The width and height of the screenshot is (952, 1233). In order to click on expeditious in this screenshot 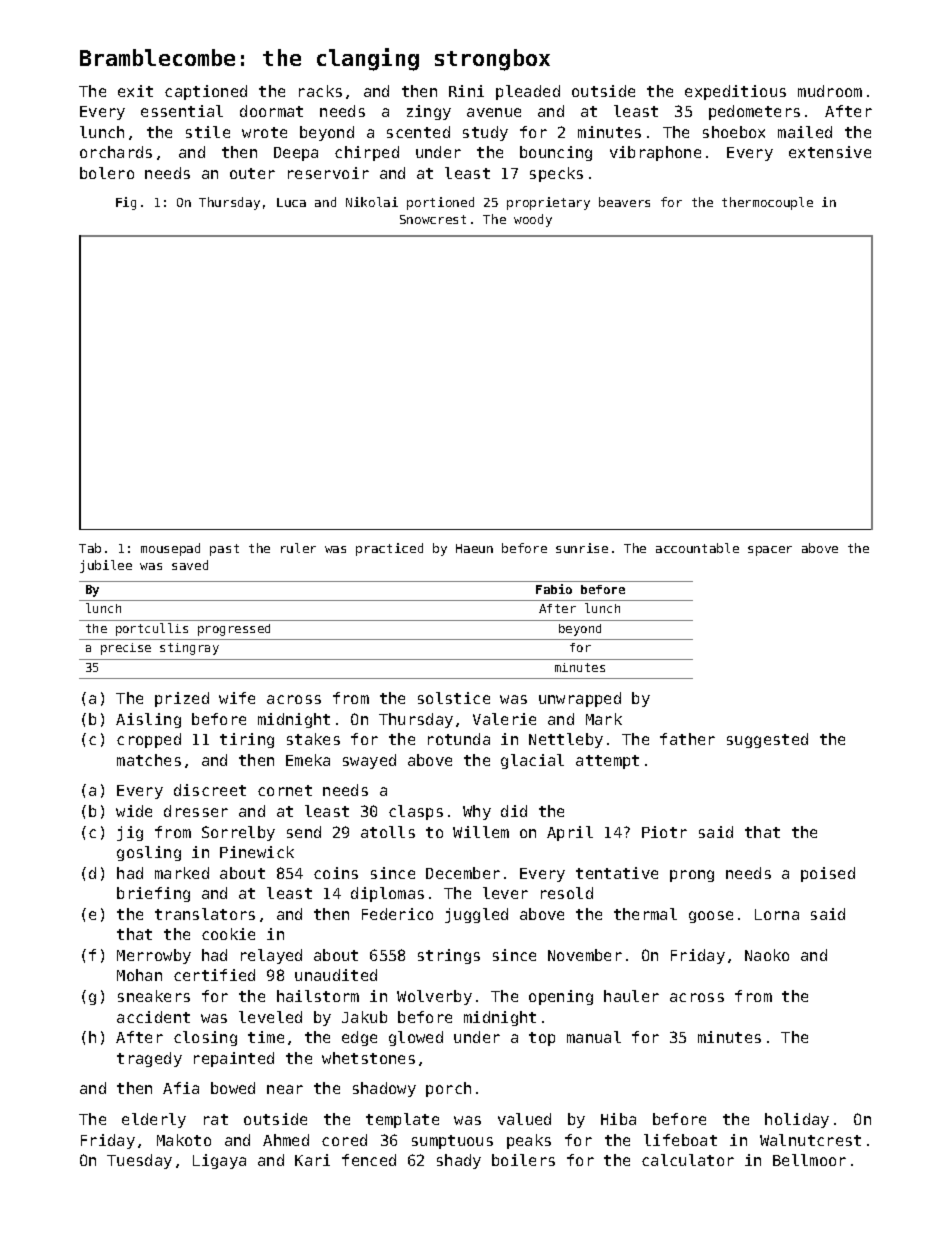, I will do `click(735, 92)`.
